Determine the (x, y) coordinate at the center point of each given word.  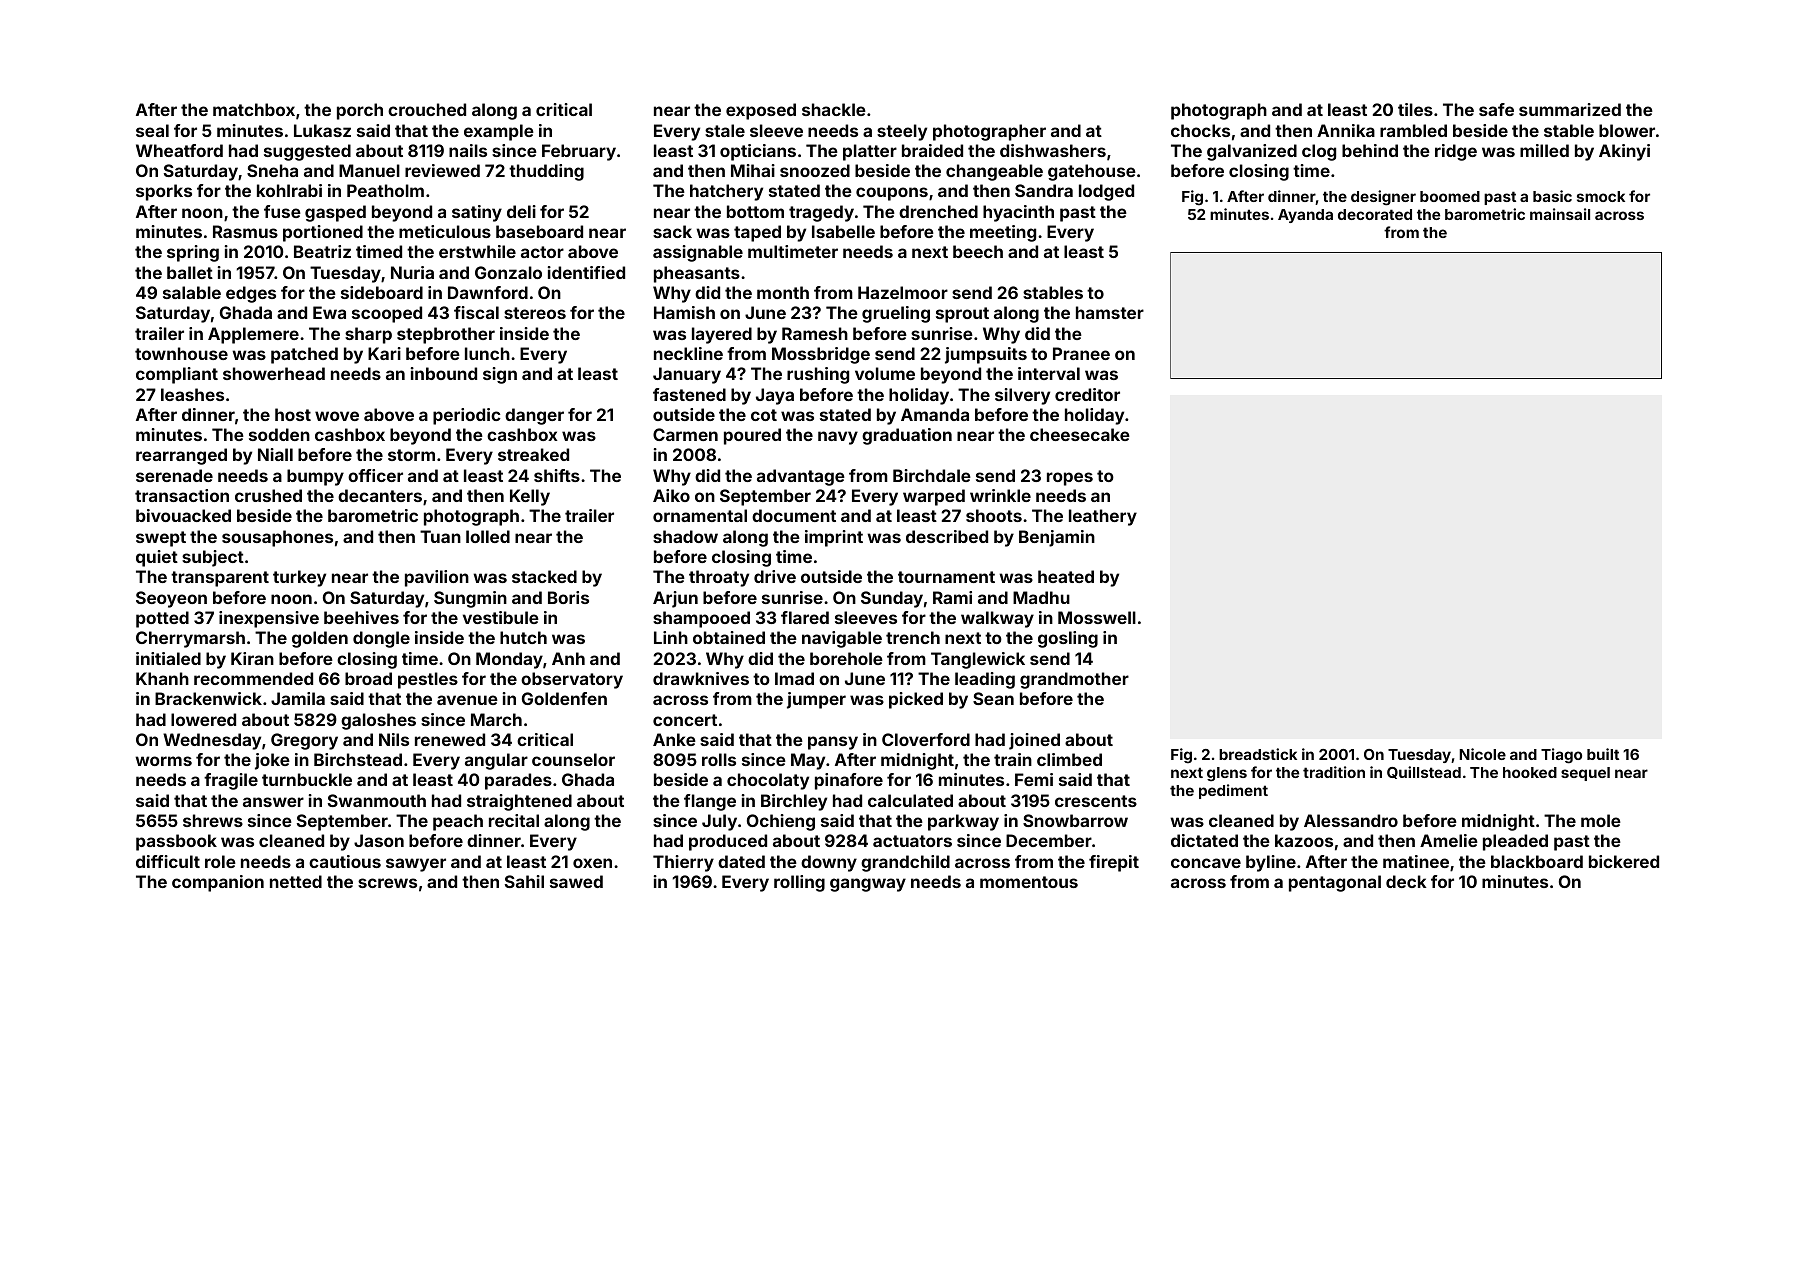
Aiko (671, 495)
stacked (544, 576)
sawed (576, 881)
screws (387, 883)
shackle (834, 109)
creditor (1087, 394)
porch (360, 111)
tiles (1415, 109)
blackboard (1537, 861)
